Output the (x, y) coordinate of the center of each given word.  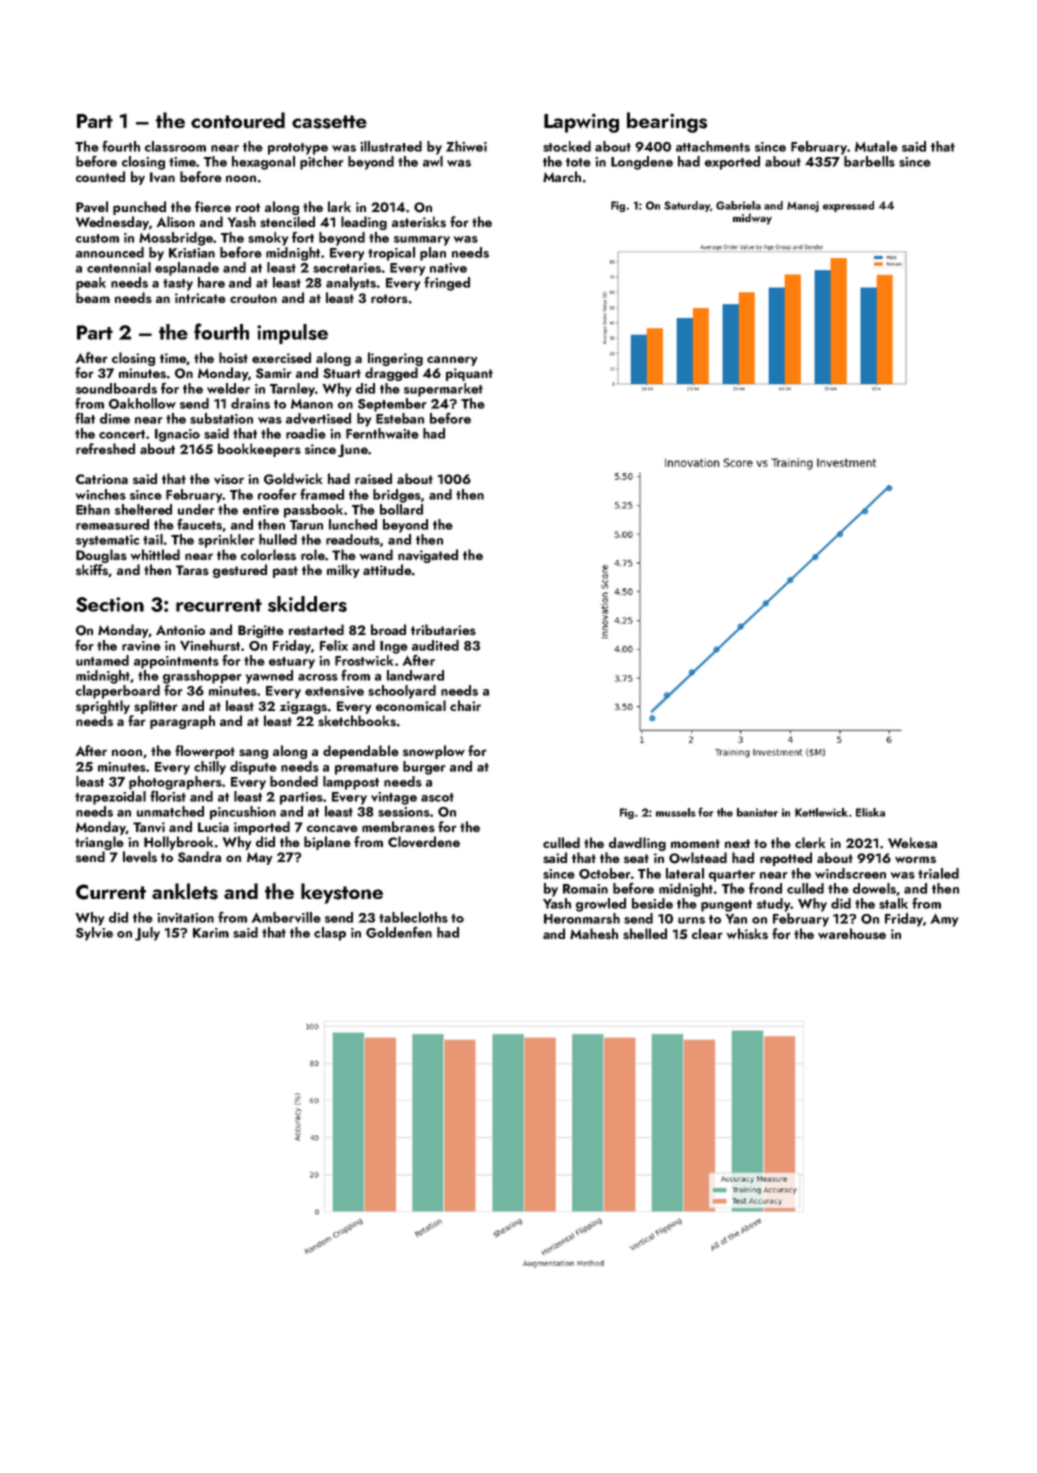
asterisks (419, 222)
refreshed (105, 449)
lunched (353, 524)
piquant (469, 374)
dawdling (637, 844)
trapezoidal (110, 798)
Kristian (192, 253)
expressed (848, 206)
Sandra (199, 857)
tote (578, 162)
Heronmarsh (582, 918)
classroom (175, 146)
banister (757, 812)
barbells (869, 161)
